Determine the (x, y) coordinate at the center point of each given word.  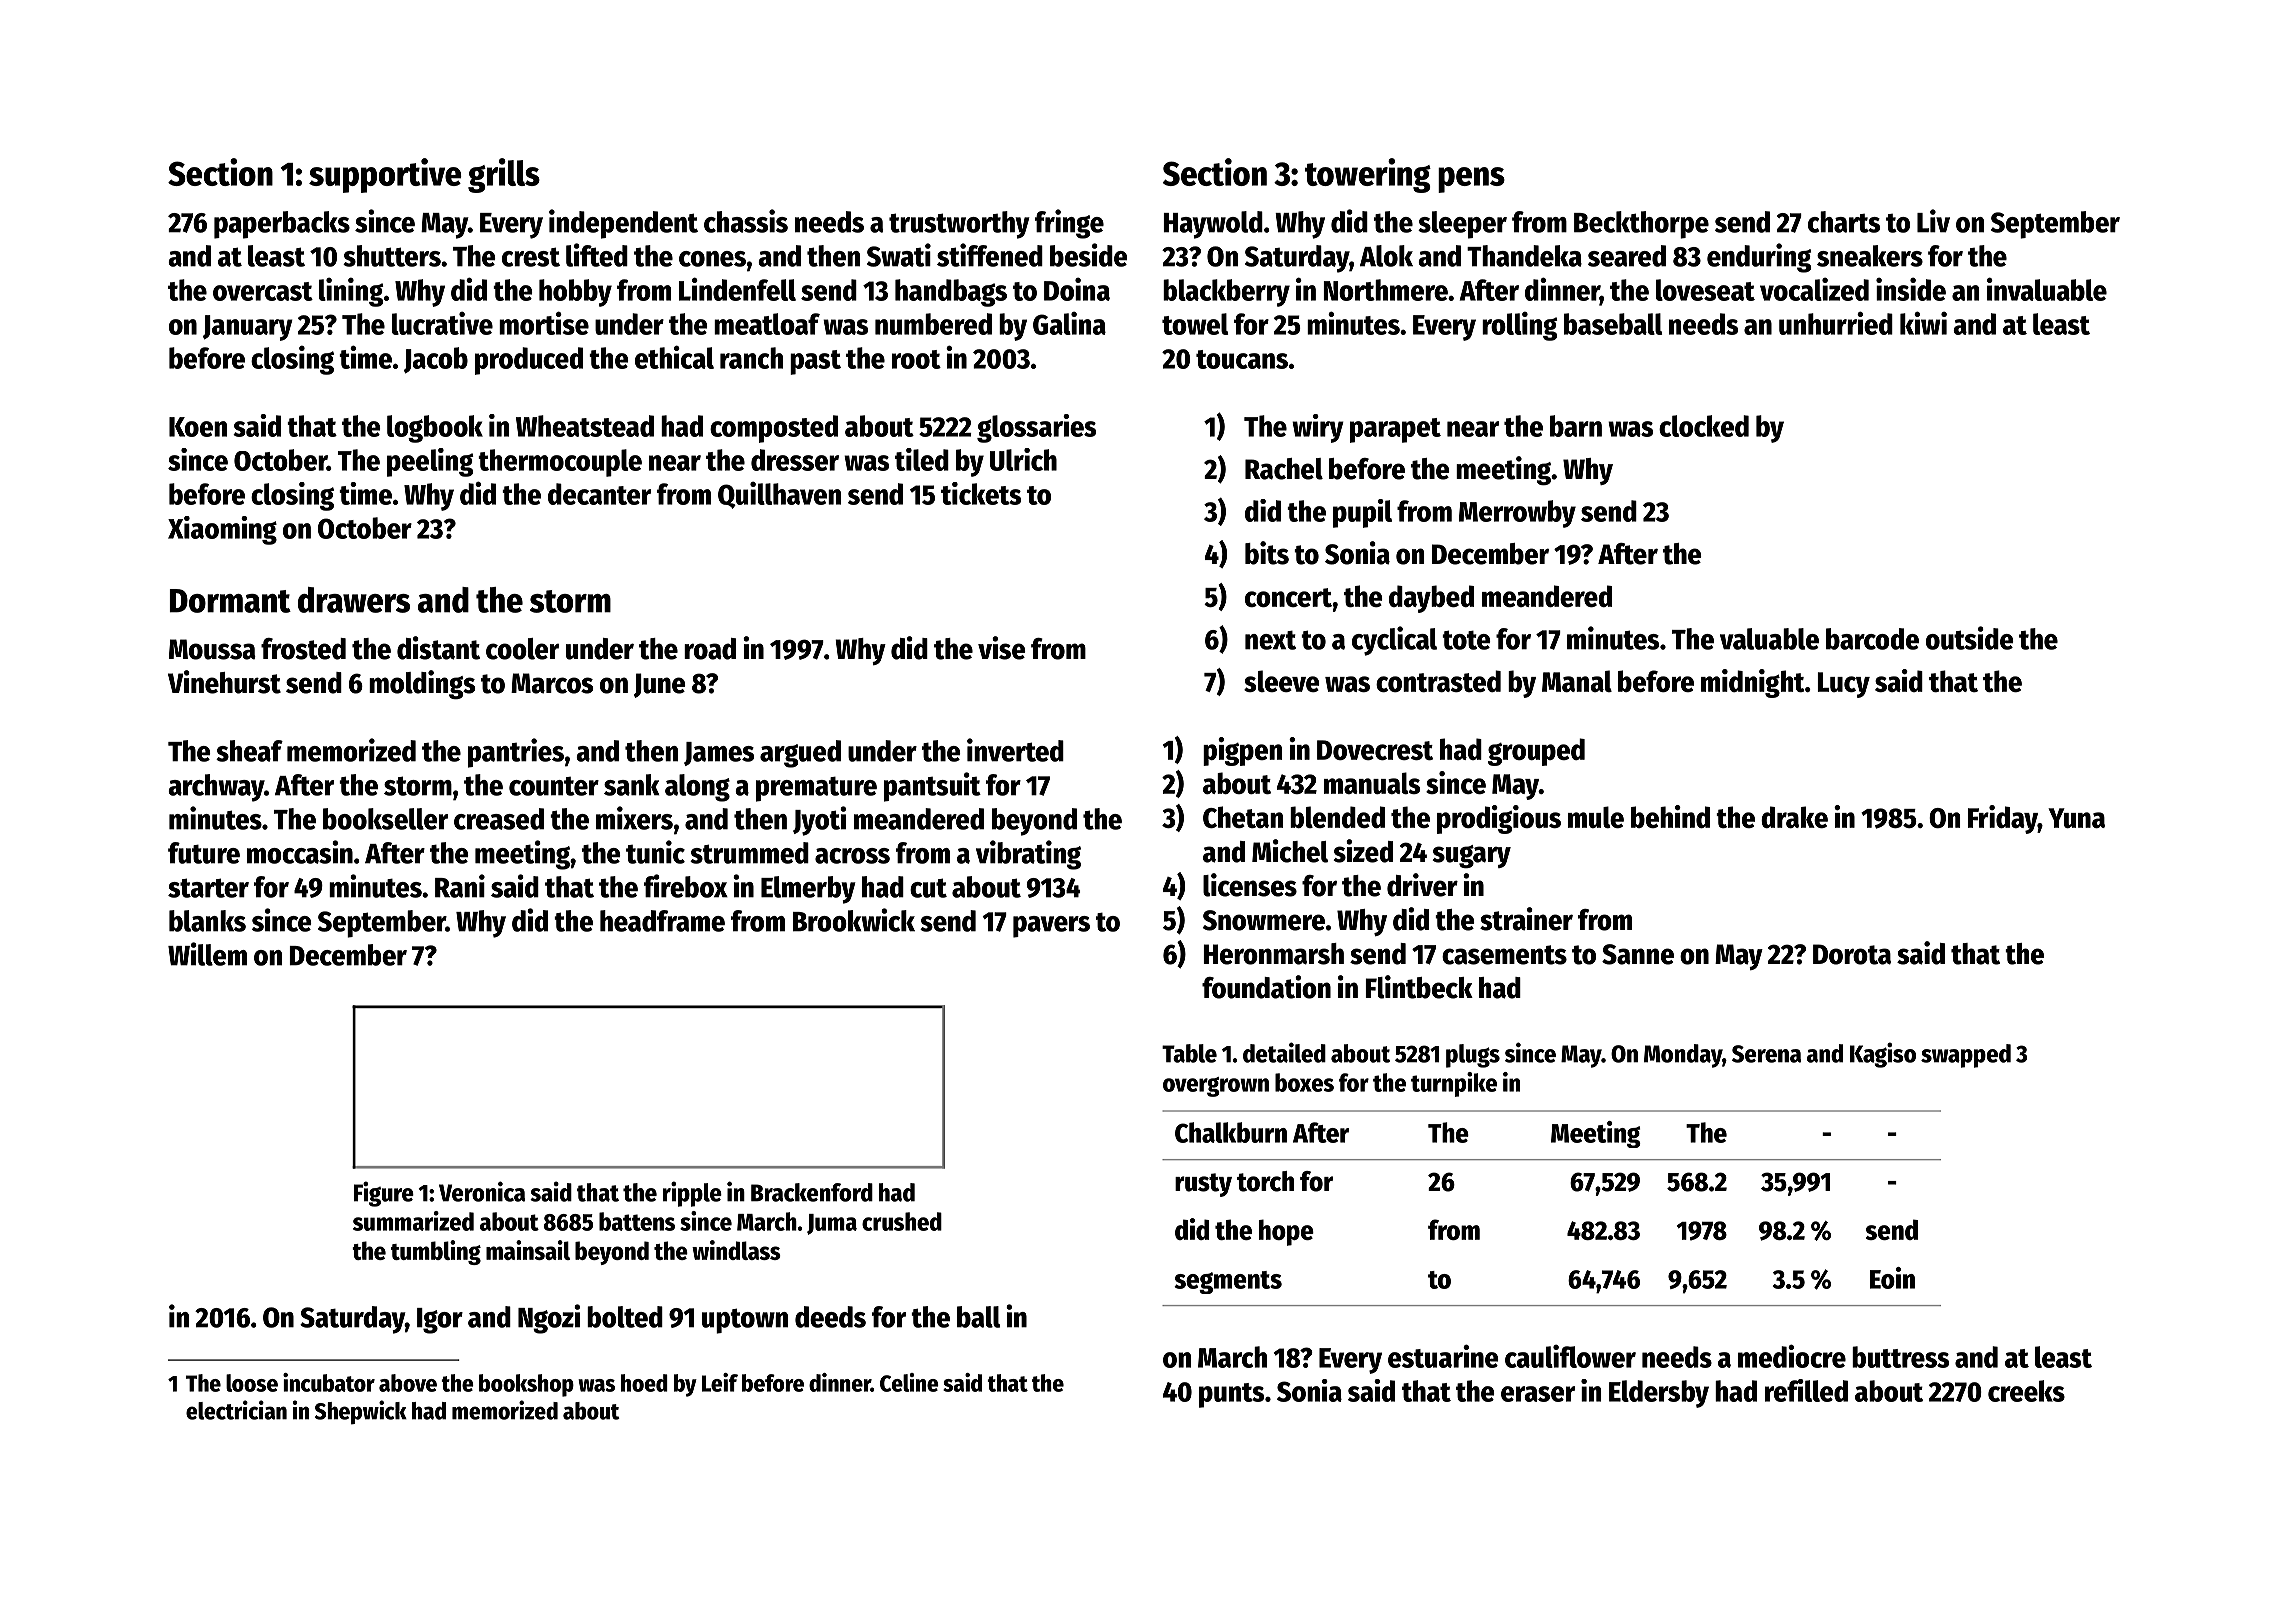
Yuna (2076, 818)
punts (1231, 1395)
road (710, 649)
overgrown (1216, 1087)
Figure (384, 1194)
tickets (981, 493)
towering (1368, 175)
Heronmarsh (1273, 954)
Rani (460, 886)
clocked (1704, 426)
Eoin (1892, 1278)
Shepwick (361, 1412)
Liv (1933, 221)
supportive (385, 175)
